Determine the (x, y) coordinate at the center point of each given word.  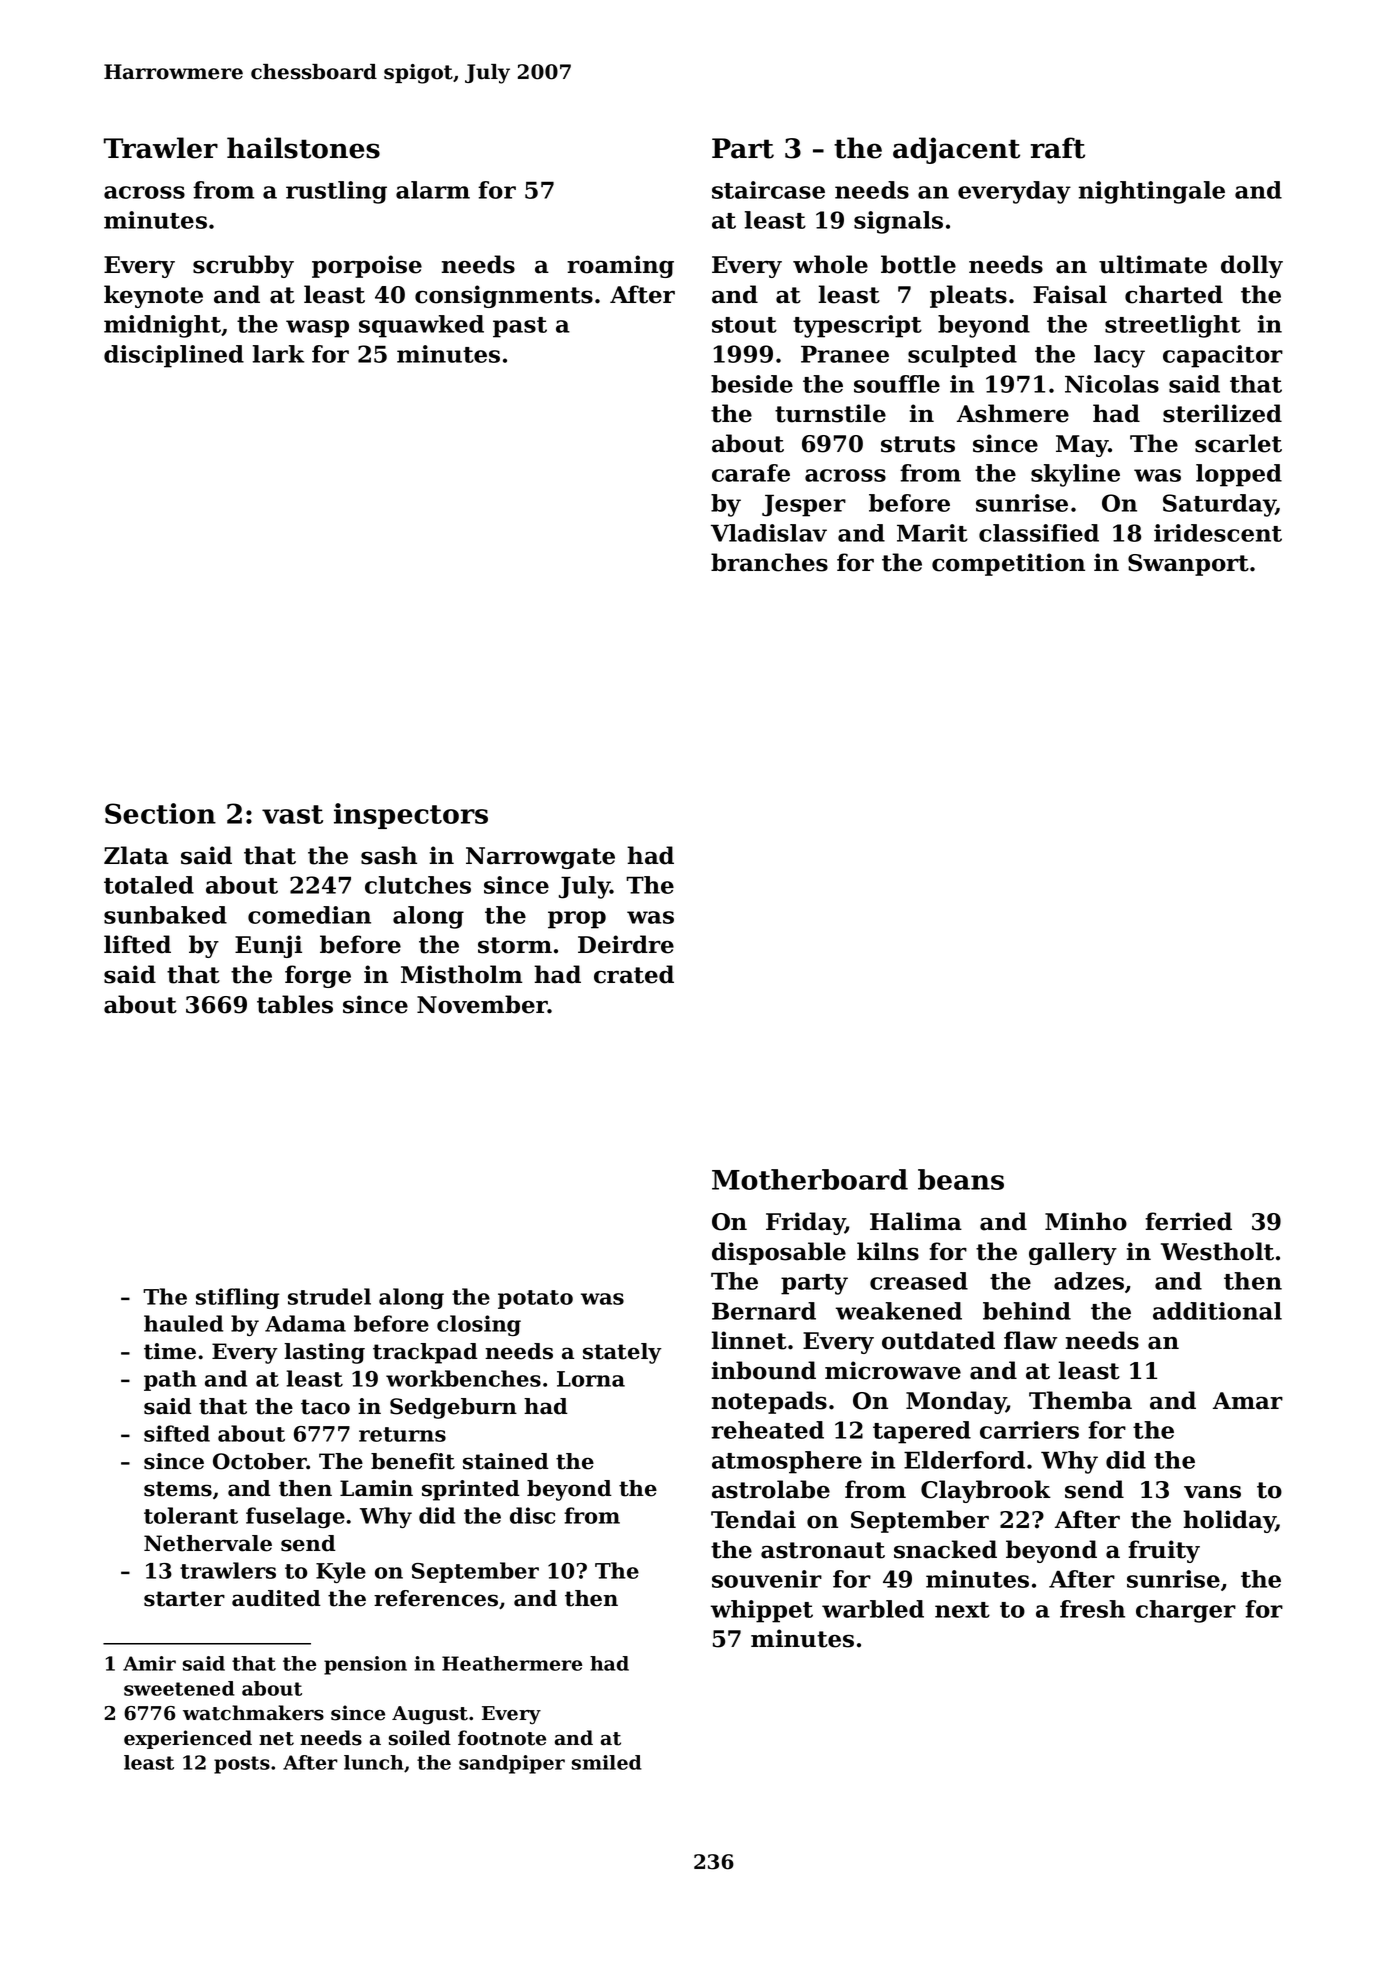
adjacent (956, 150)
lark (279, 354)
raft (1058, 148)
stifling (237, 1298)
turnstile (830, 413)
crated (634, 974)
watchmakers (253, 1713)
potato (535, 1299)
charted (1174, 294)
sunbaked (165, 915)
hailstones (303, 148)
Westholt (1217, 1251)
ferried (1188, 1221)
